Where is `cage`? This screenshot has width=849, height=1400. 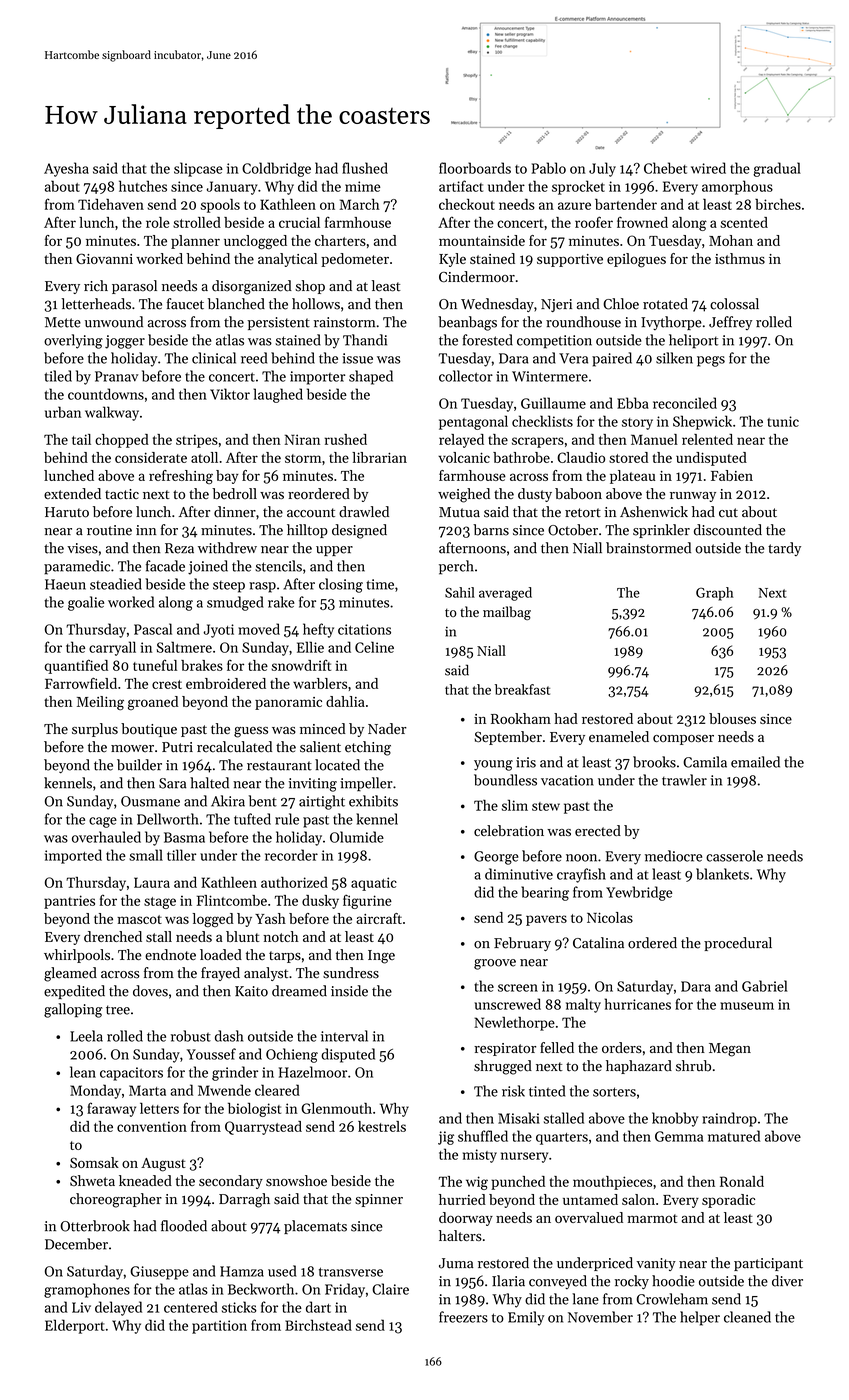
cage is located at coordinates (103, 822).
